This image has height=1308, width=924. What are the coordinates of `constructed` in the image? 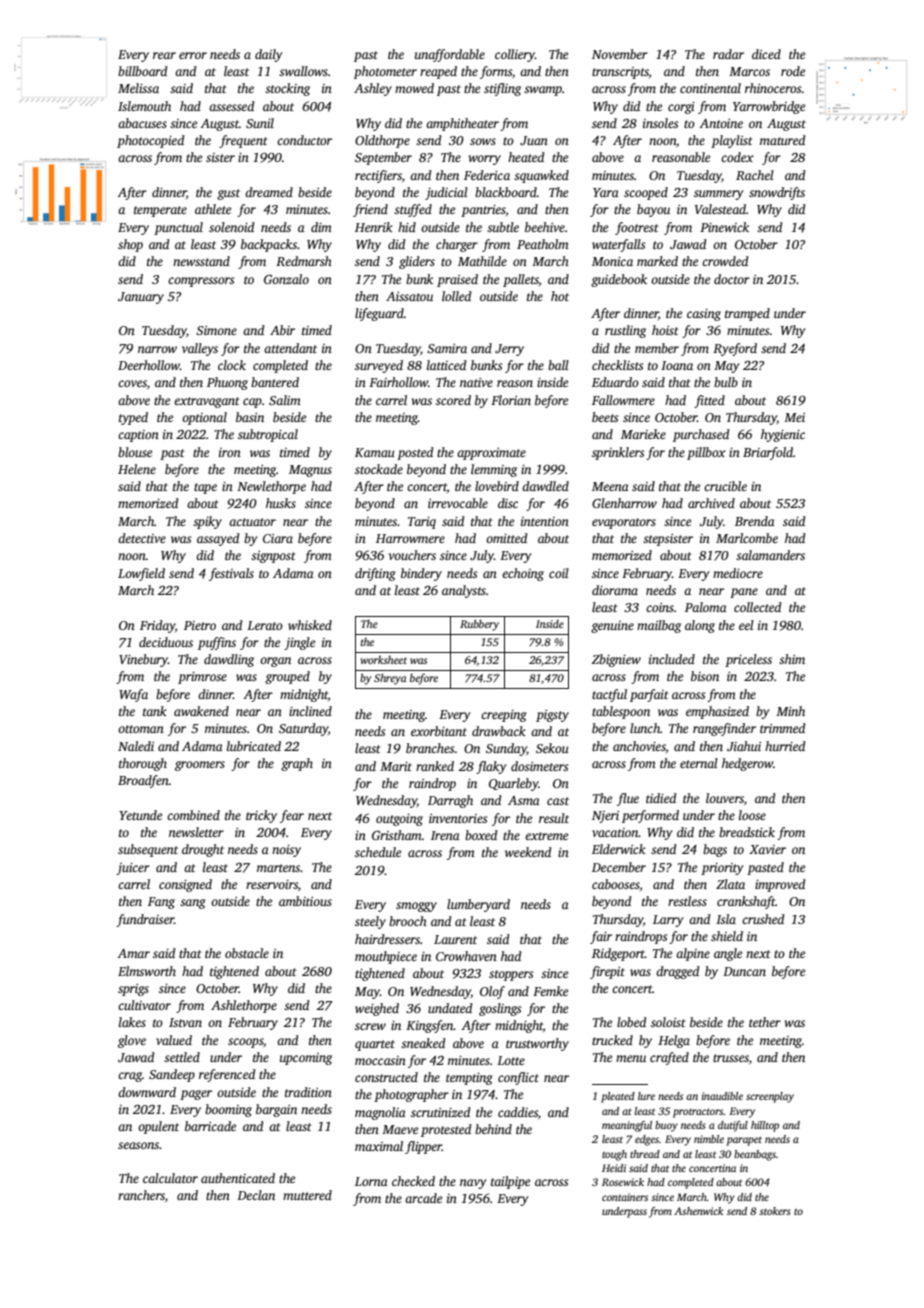 It's located at (386, 1077).
